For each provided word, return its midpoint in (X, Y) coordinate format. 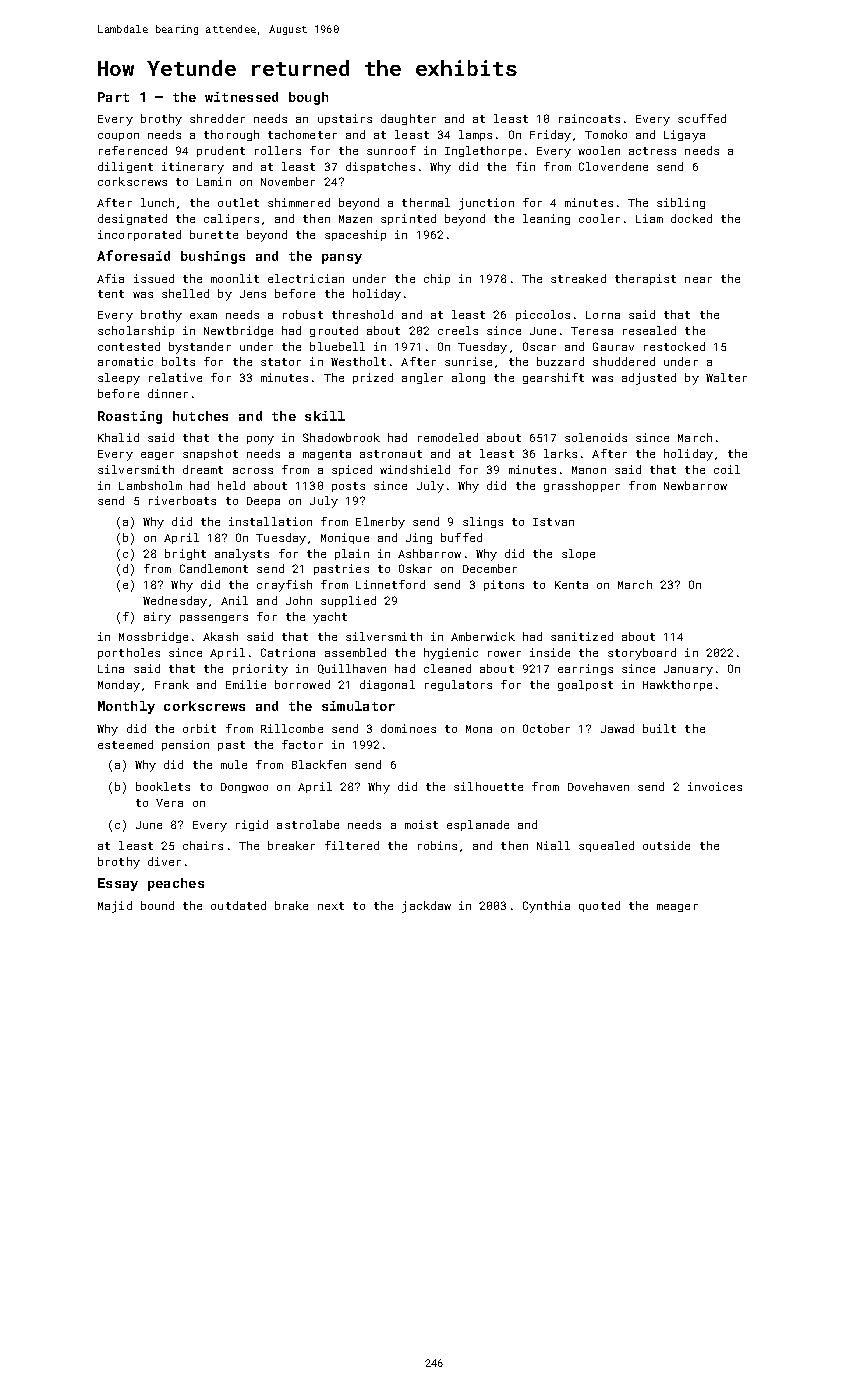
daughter (408, 119)
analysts (242, 555)
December (490, 568)
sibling (681, 203)
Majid (115, 907)
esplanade (478, 825)
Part (113, 97)
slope (578, 554)
